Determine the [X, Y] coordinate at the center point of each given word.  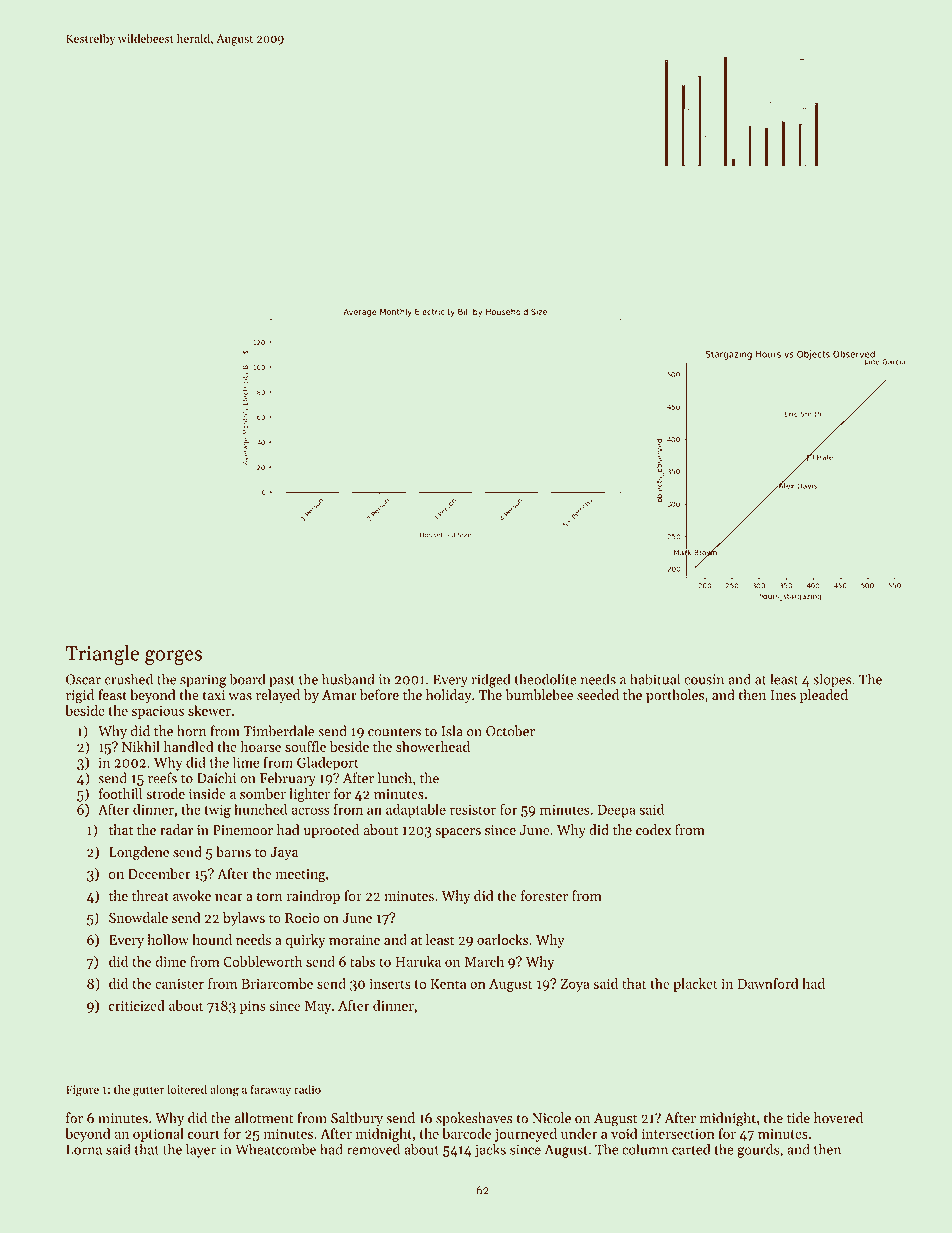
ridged [491, 680]
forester [544, 895]
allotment [264, 1118]
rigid [80, 696]
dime [170, 961]
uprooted [331, 831]
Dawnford [768, 983]
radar [176, 829]
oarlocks [502, 939]
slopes [832, 680]
